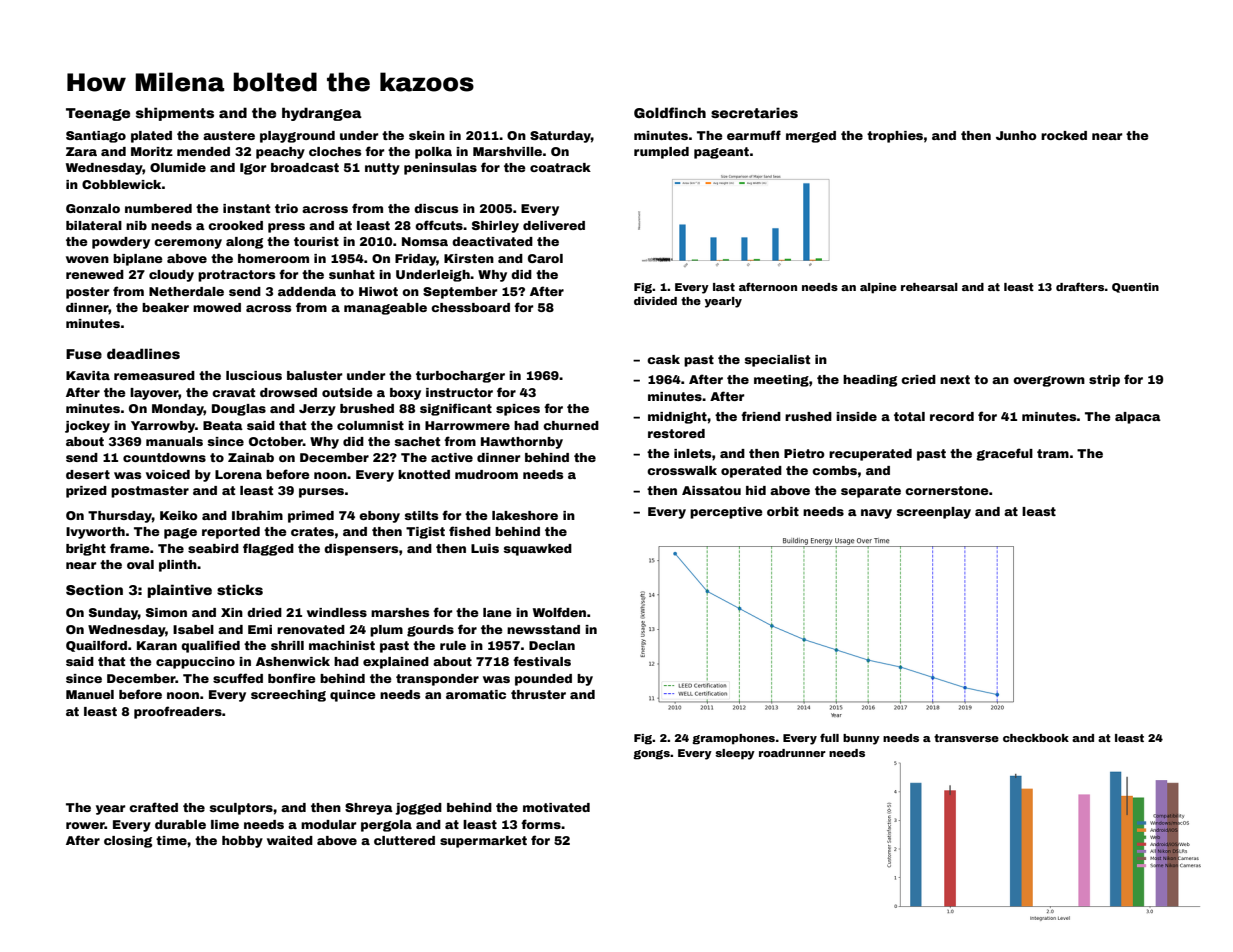  I want to click on hydrangea, so click(322, 114).
